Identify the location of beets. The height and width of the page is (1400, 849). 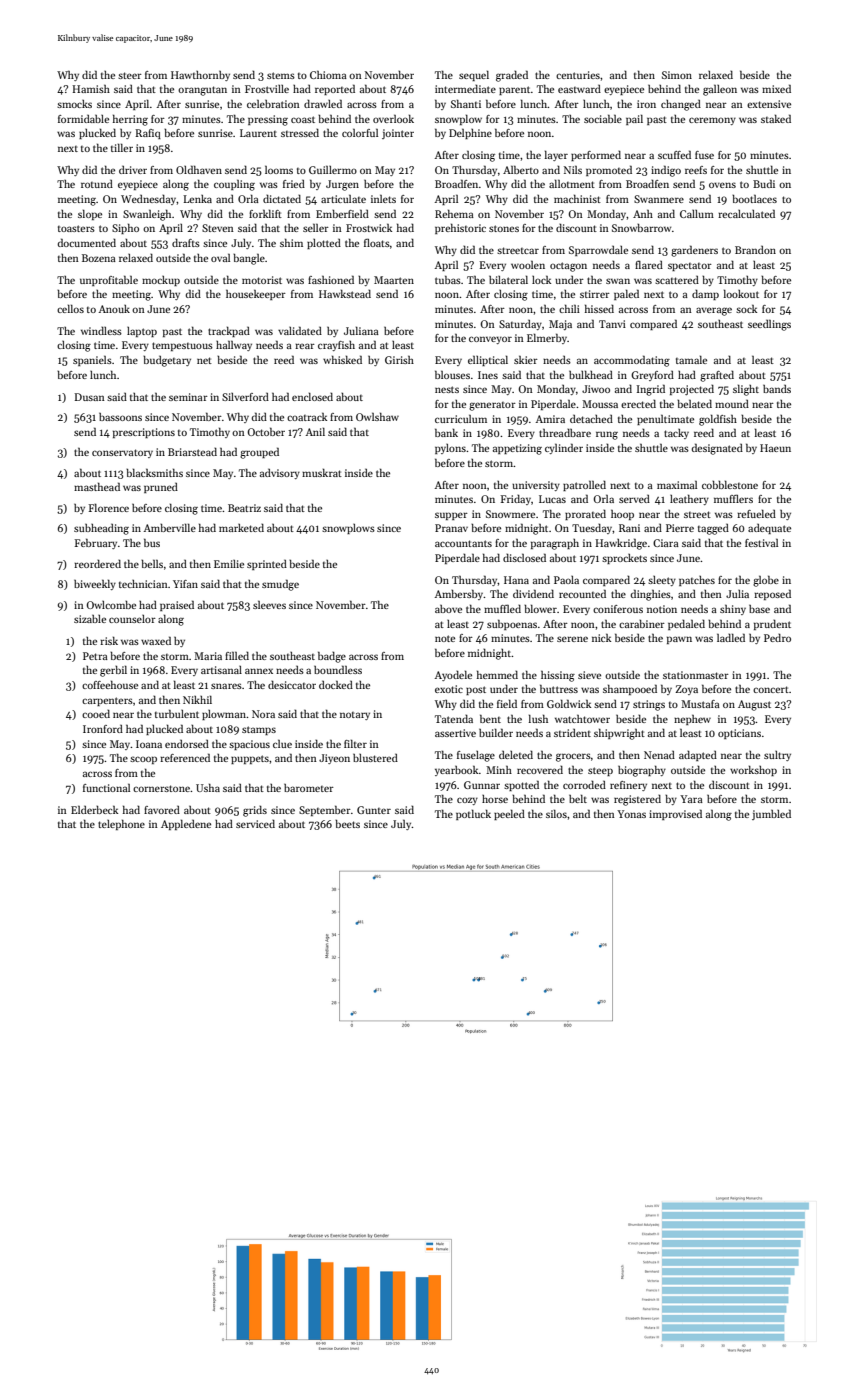
(347, 824).
